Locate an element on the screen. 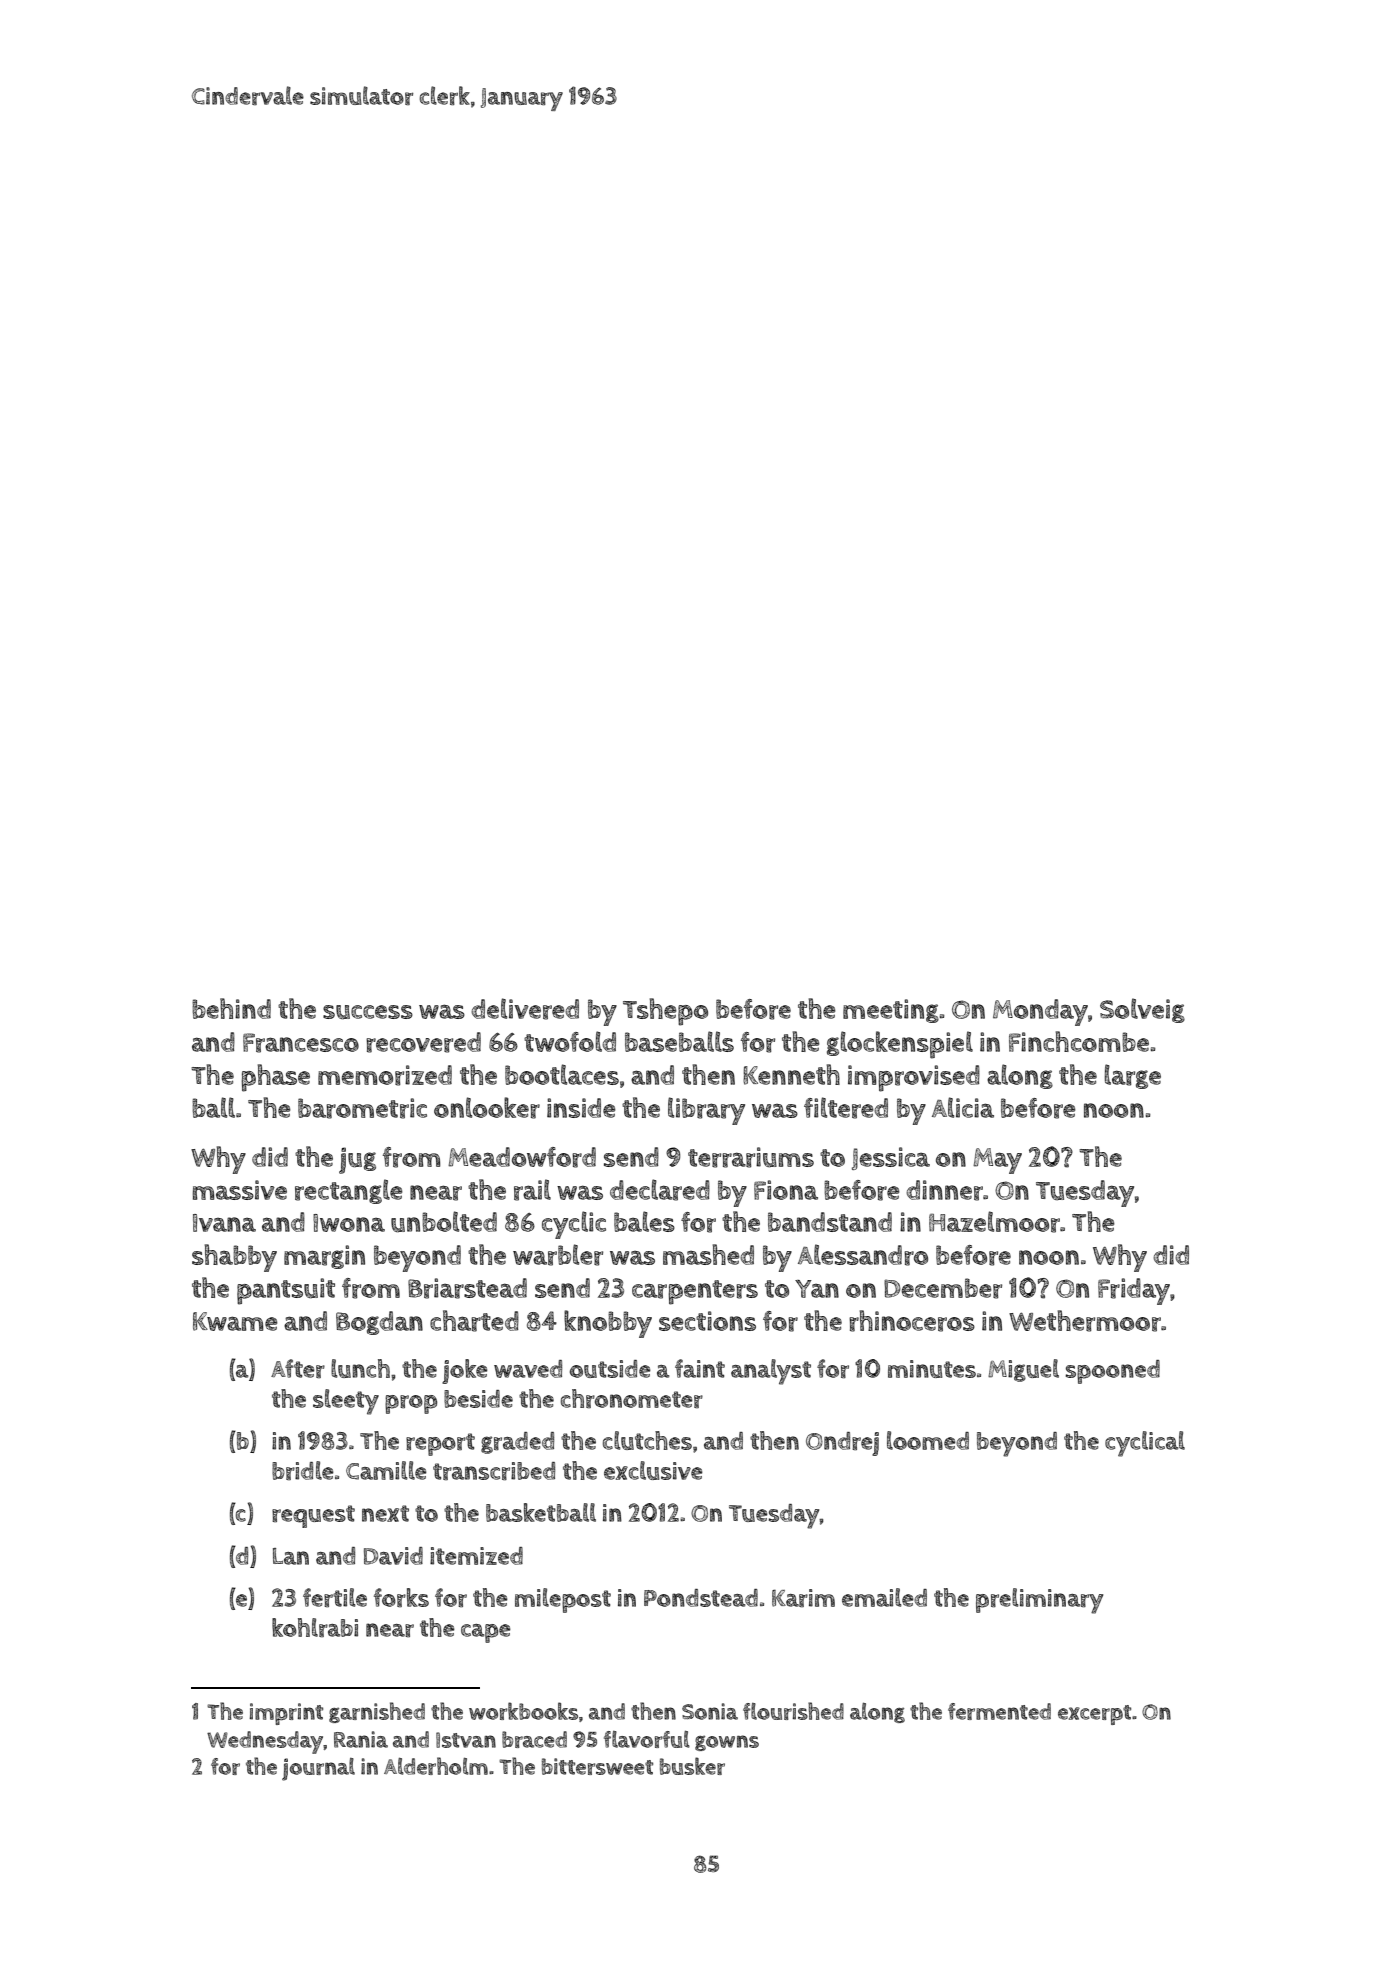 Image resolution: width=1386 pixels, height=1969 pixels. Pondstead is located at coordinates (701, 1598).
